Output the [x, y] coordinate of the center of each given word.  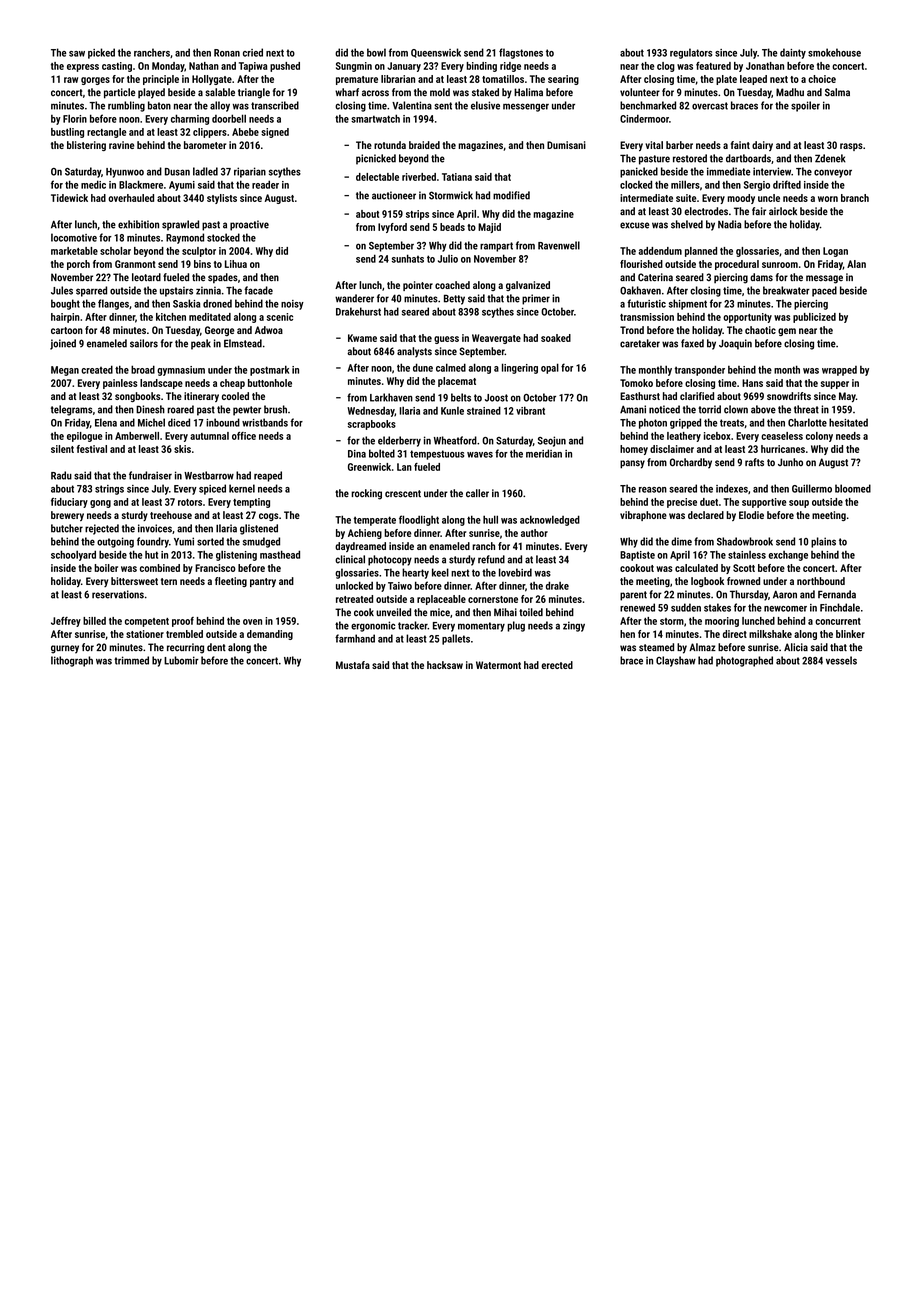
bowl [376, 52]
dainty [793, 53]
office [244, 436]
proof [183, 622]
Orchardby [691, 463]
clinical [350, 559]
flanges [113, 304]
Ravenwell [559, 245]
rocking [366, 494]
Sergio [757, 186]
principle [161, 80]
